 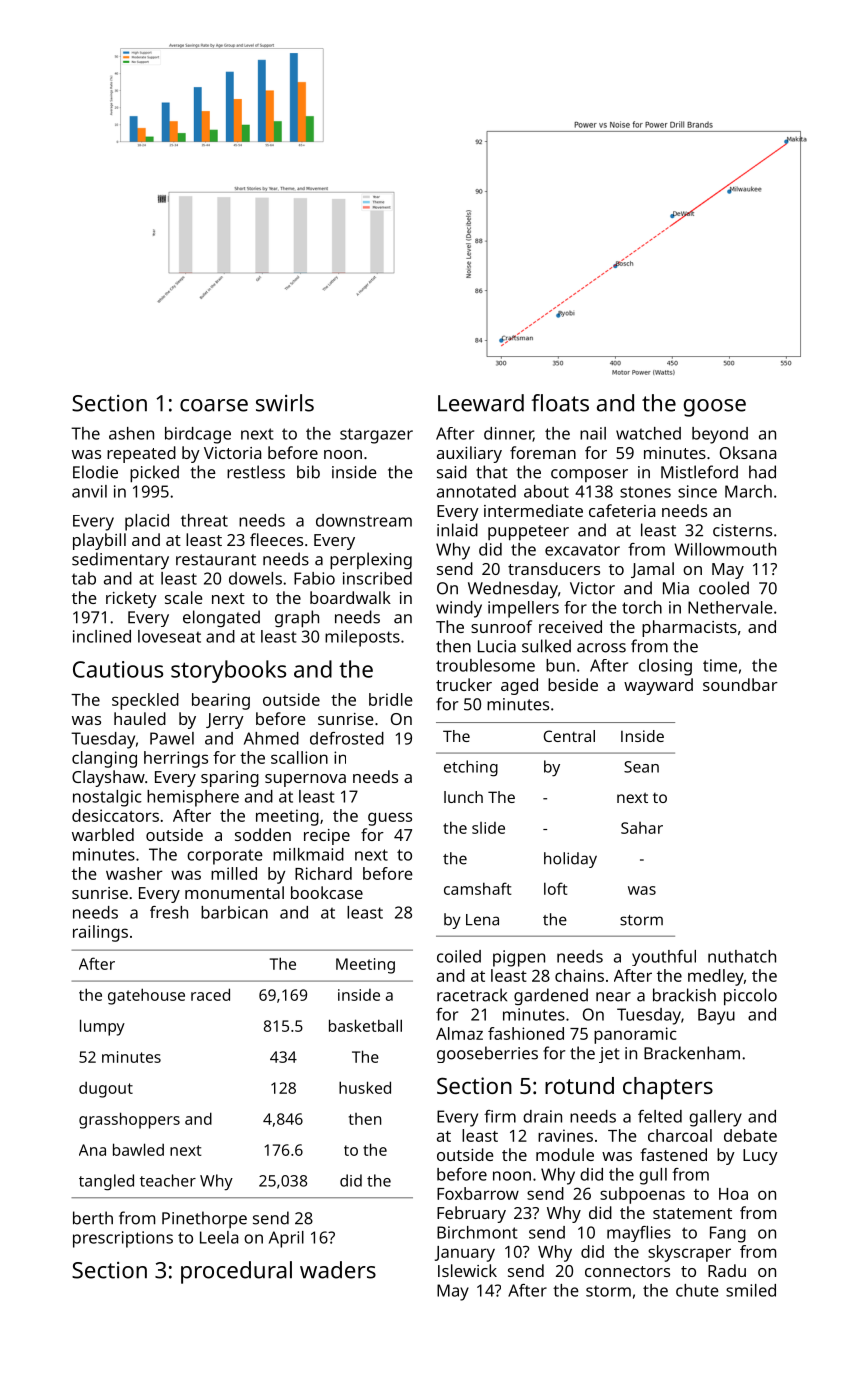 What do you see at coordinates (285, 403) in the image?
I see `swirls` at bounding box center [285, 403].
